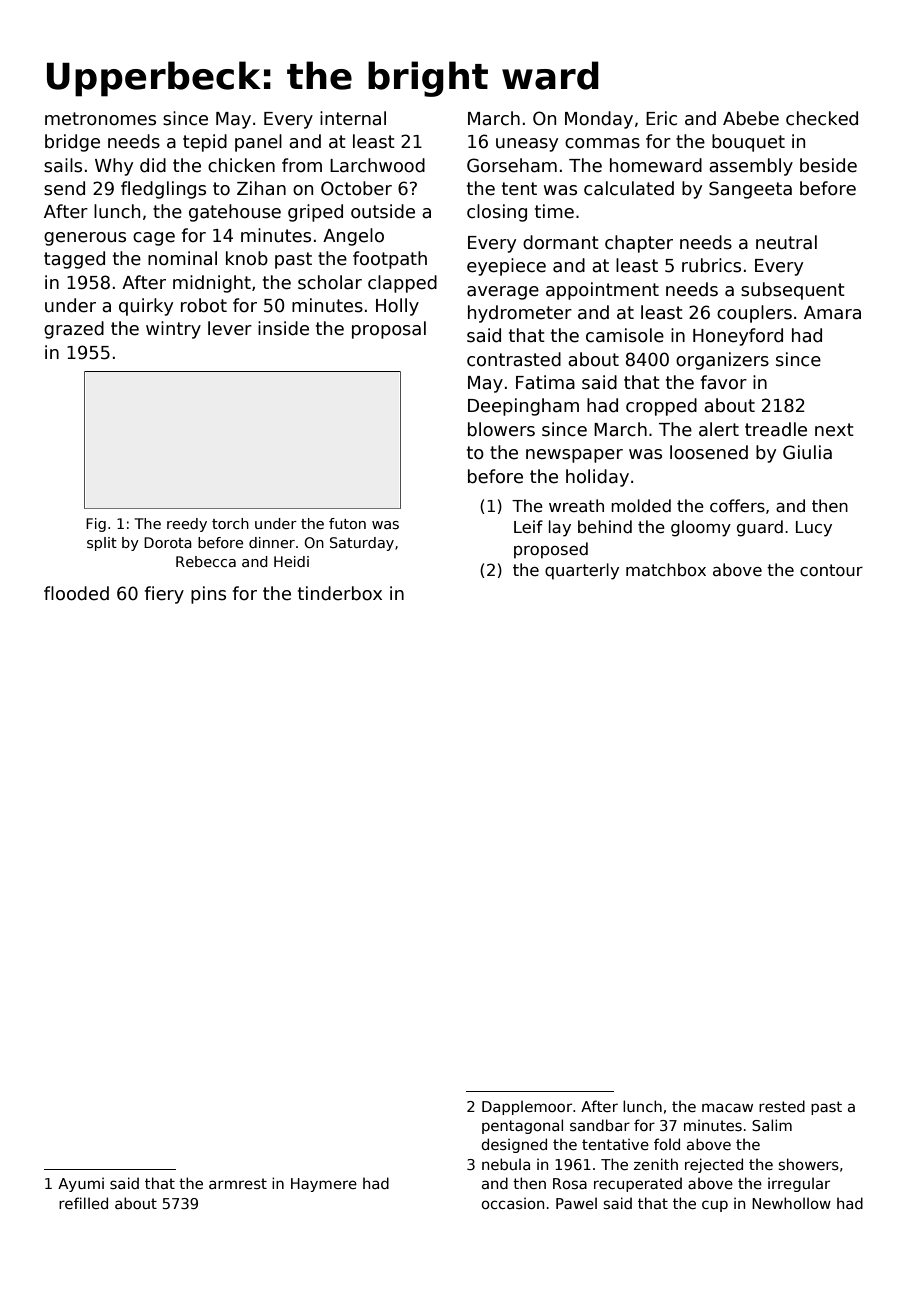 This page has height=1316, width=908. Describe the element at coordinates (164, 595) in the page. I see `fiery` at that location.
